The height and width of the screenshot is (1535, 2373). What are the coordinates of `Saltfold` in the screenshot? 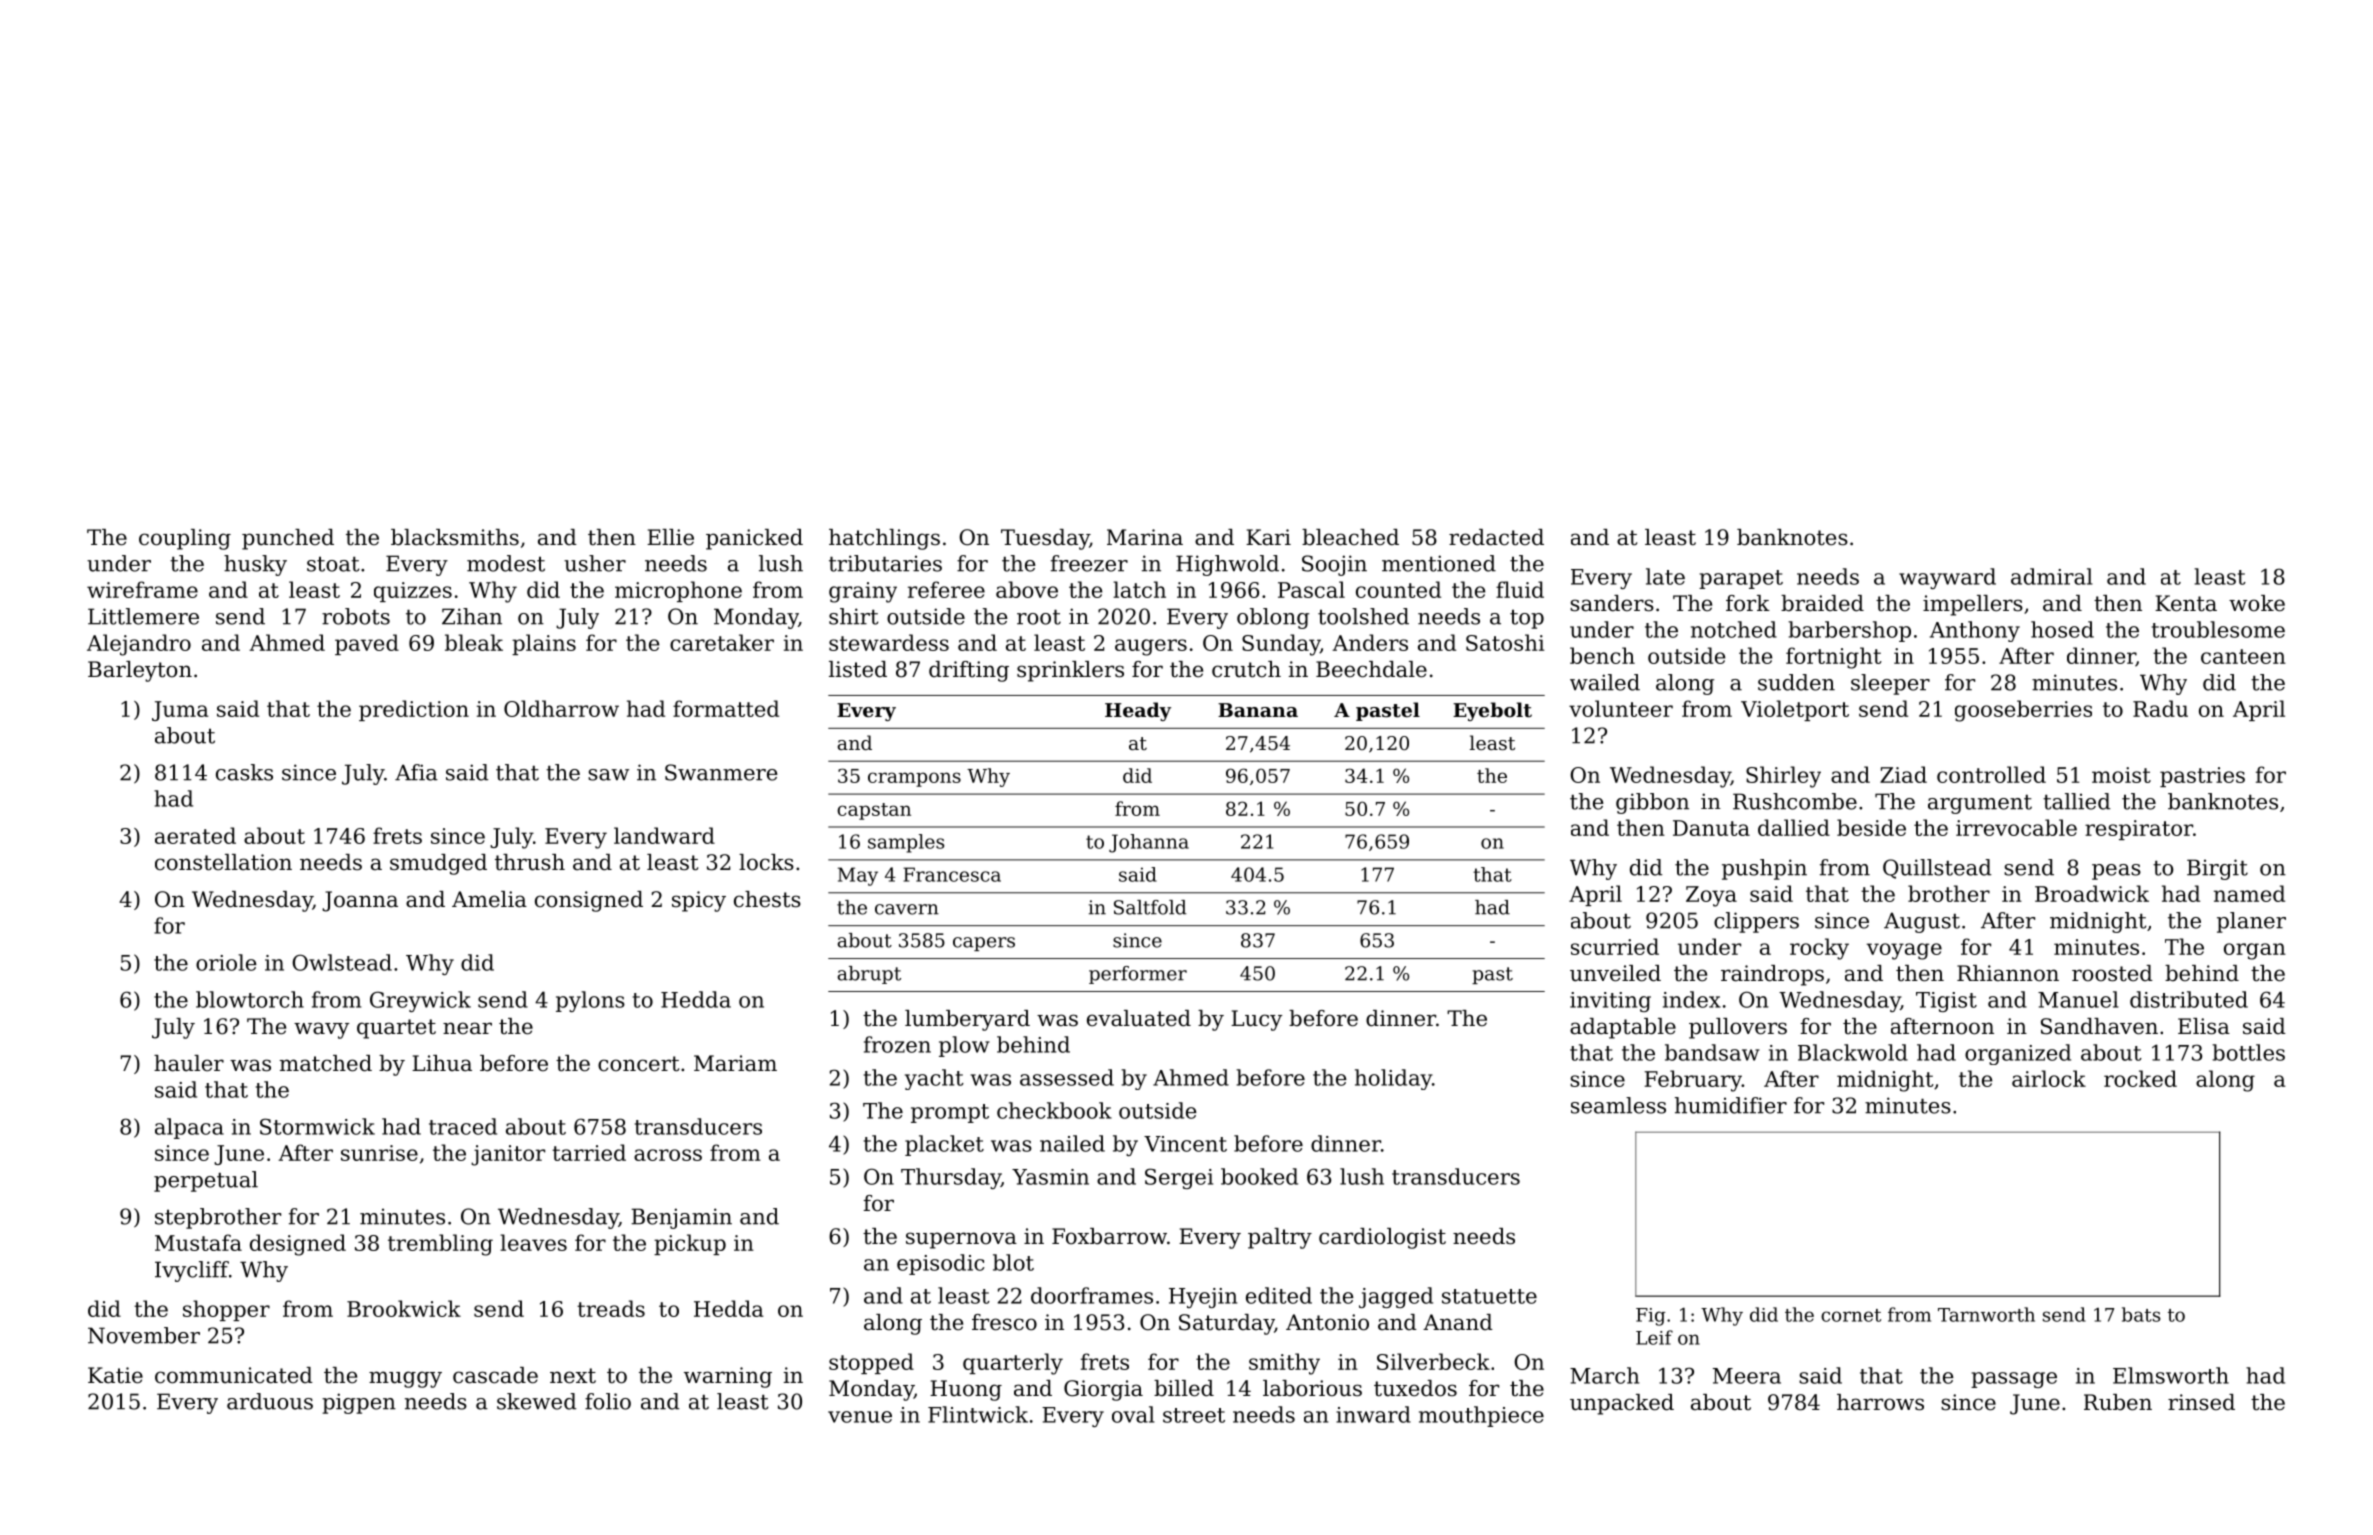 It's located at (1150, 907).
